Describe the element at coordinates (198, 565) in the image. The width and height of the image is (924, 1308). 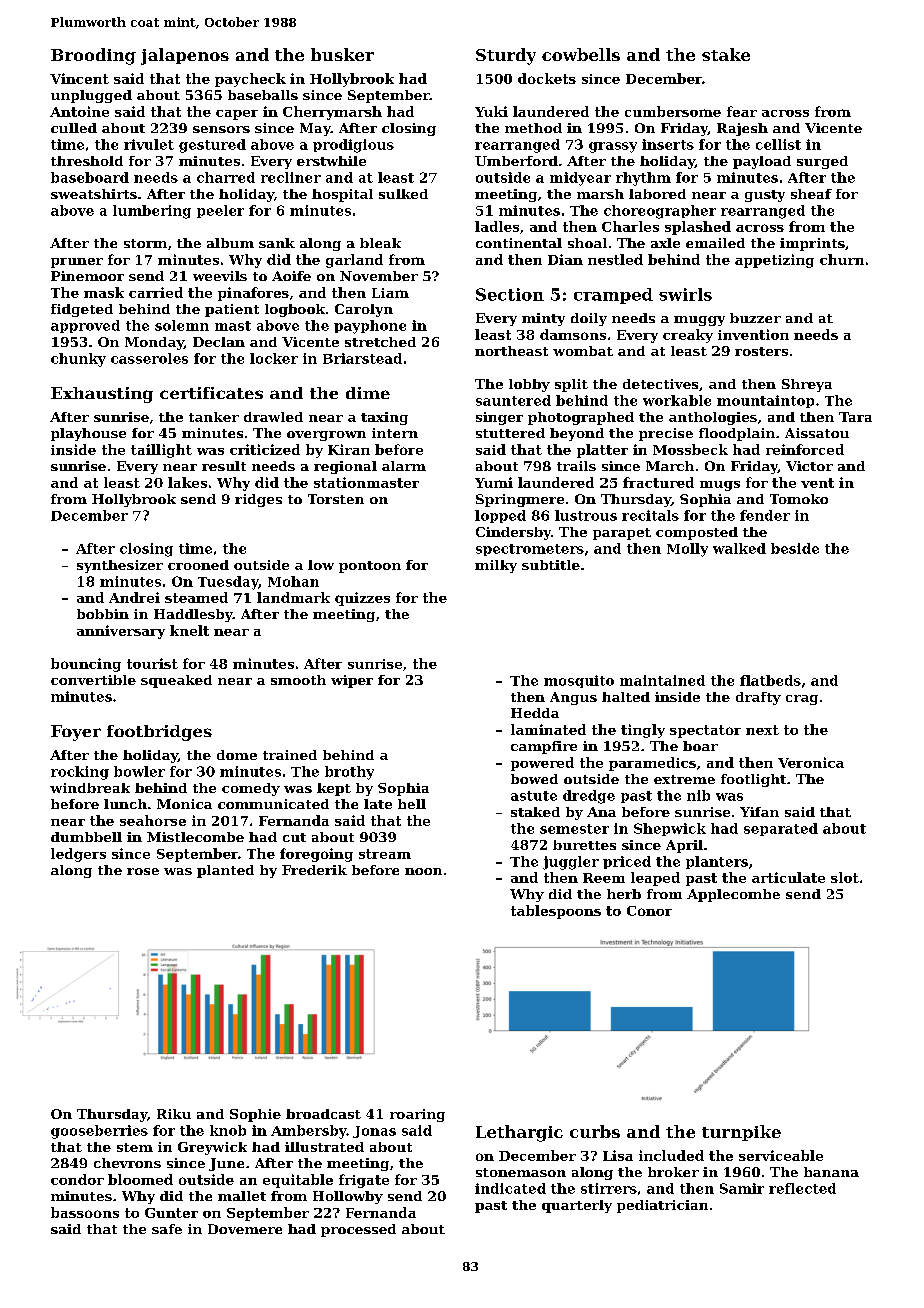
I see `crooned` at that location.
